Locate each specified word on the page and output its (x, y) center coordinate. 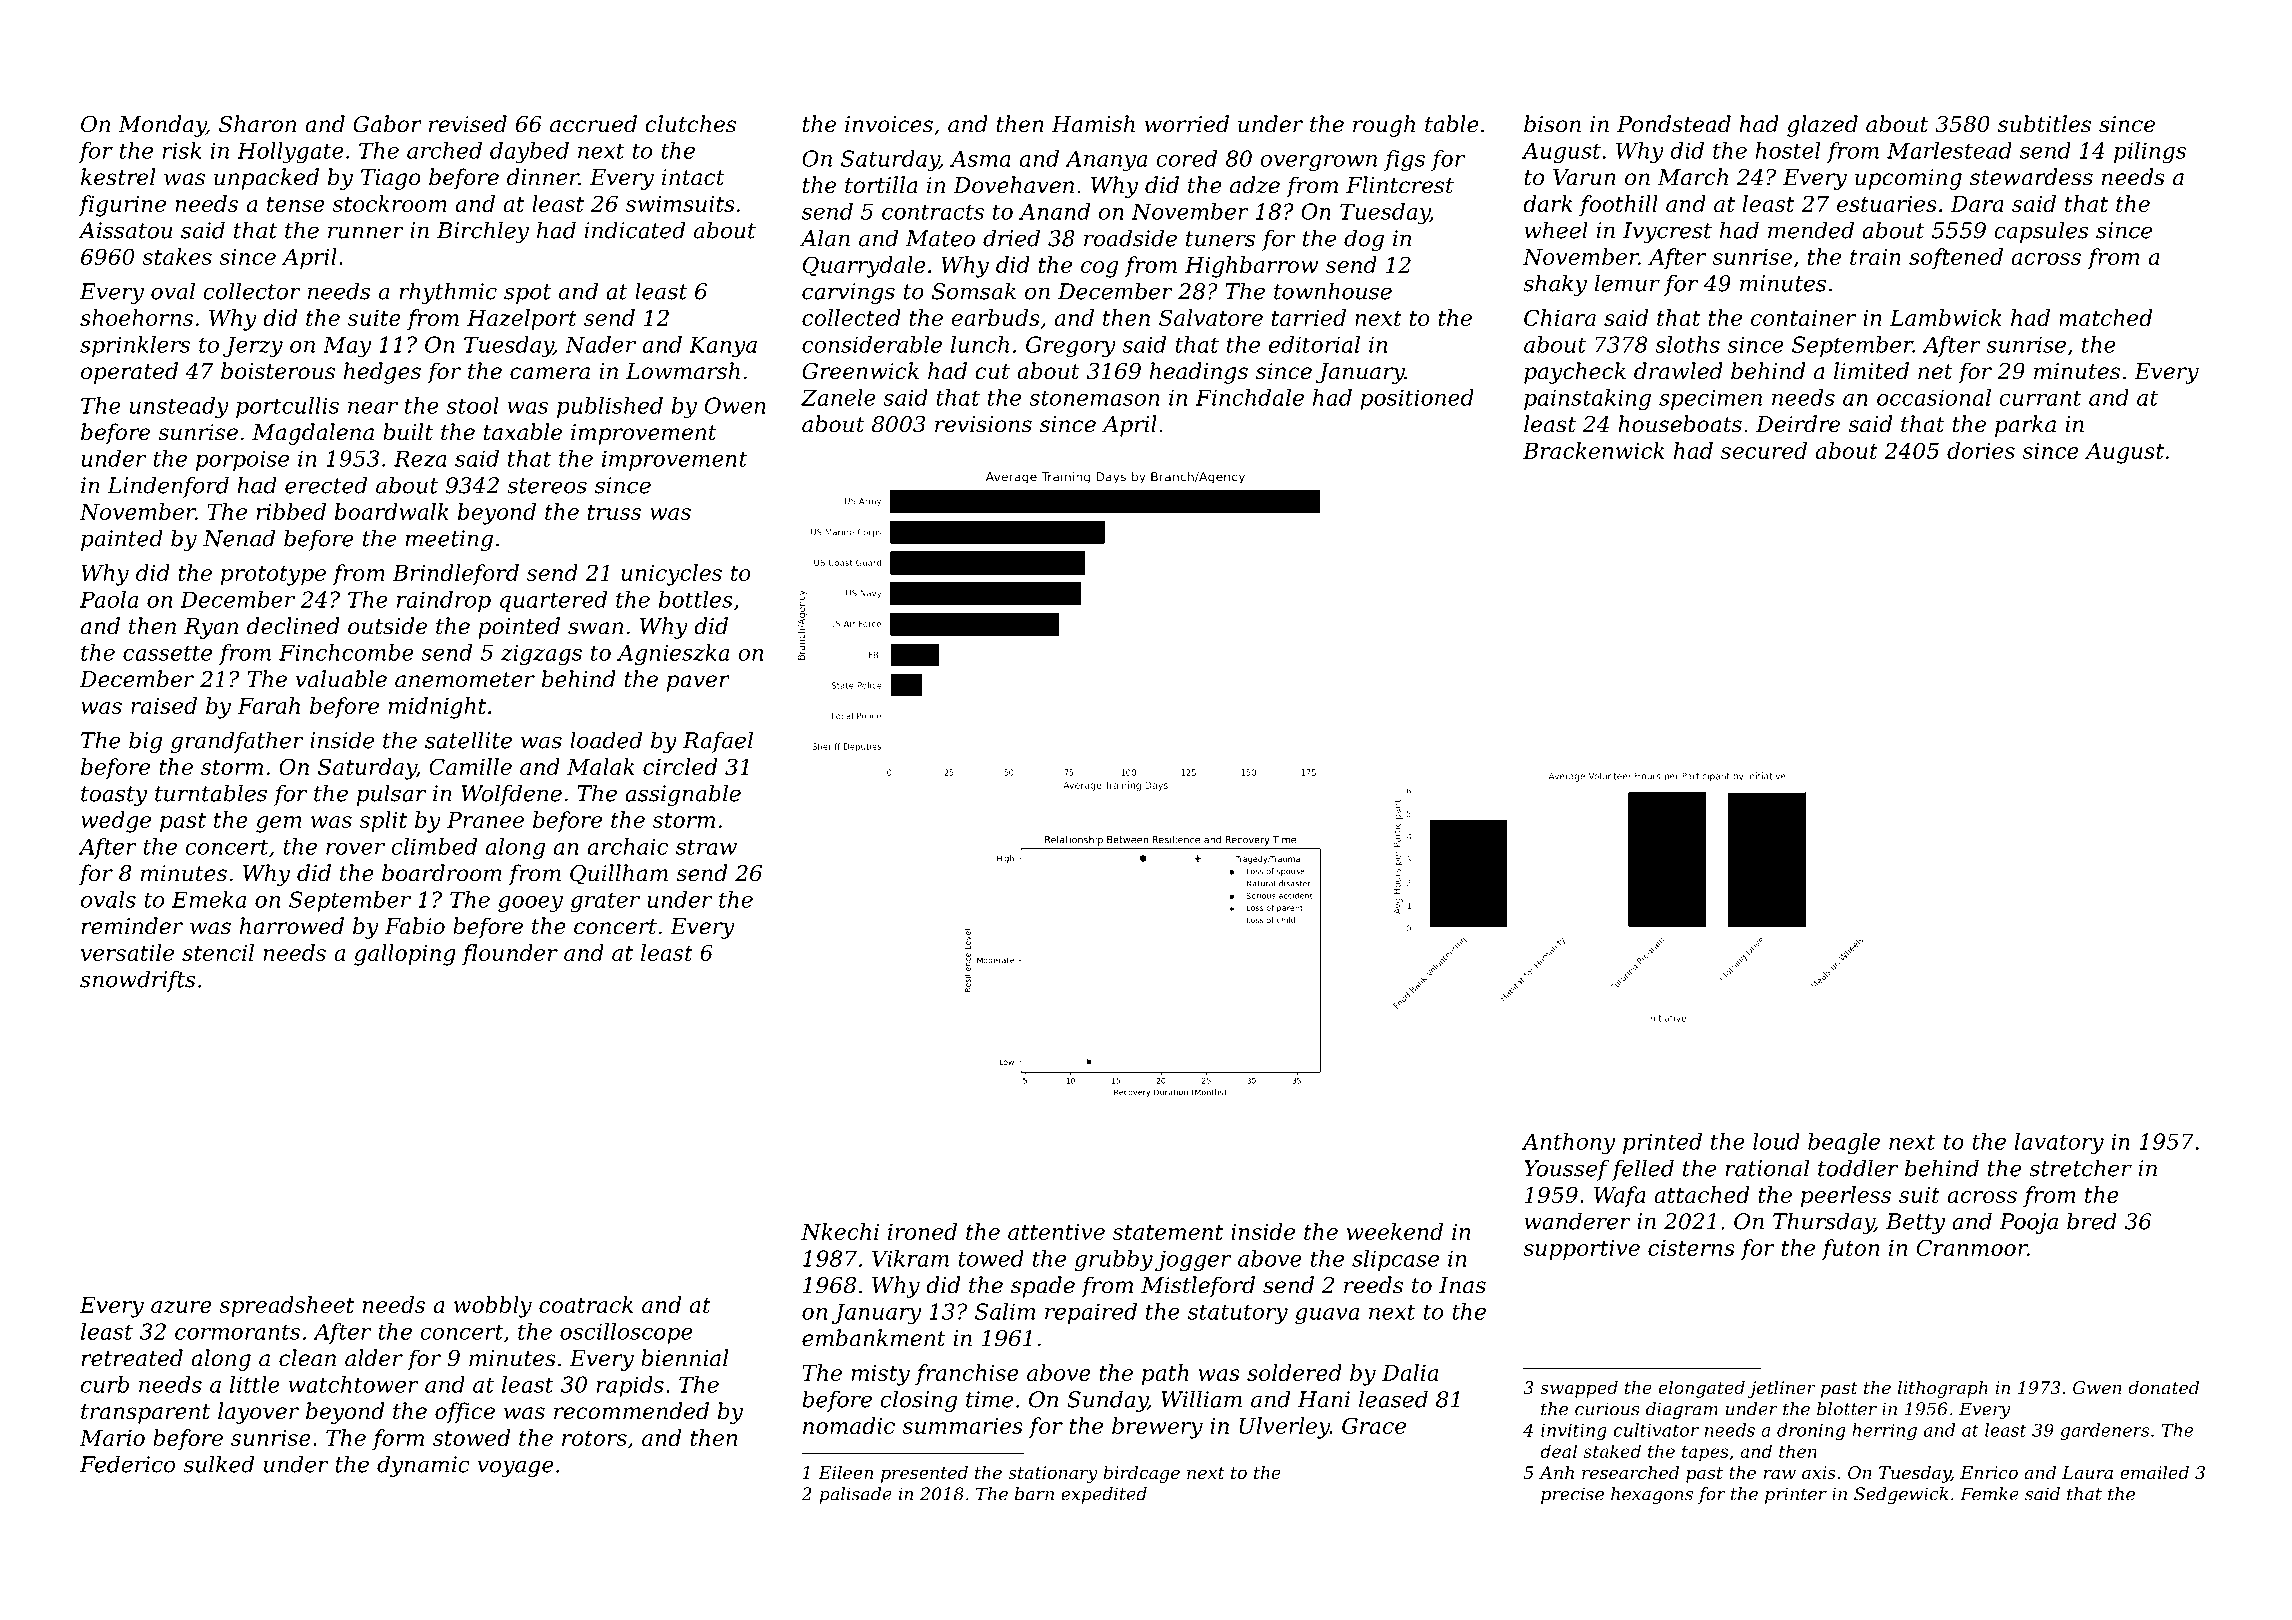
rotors (594, 1438)
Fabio (415, 926)
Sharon (257, 124)
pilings (2150, 153)
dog (1364, 240)
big (145, 742)
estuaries (1887, 204)
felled (1643, 1170)
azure (181, 1307)
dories (1981, 450)
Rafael (718, 742)
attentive (1056, 1232)
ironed (922, 1231)
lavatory (2059, 1144)
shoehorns (136, 317)
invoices (889, 124)
